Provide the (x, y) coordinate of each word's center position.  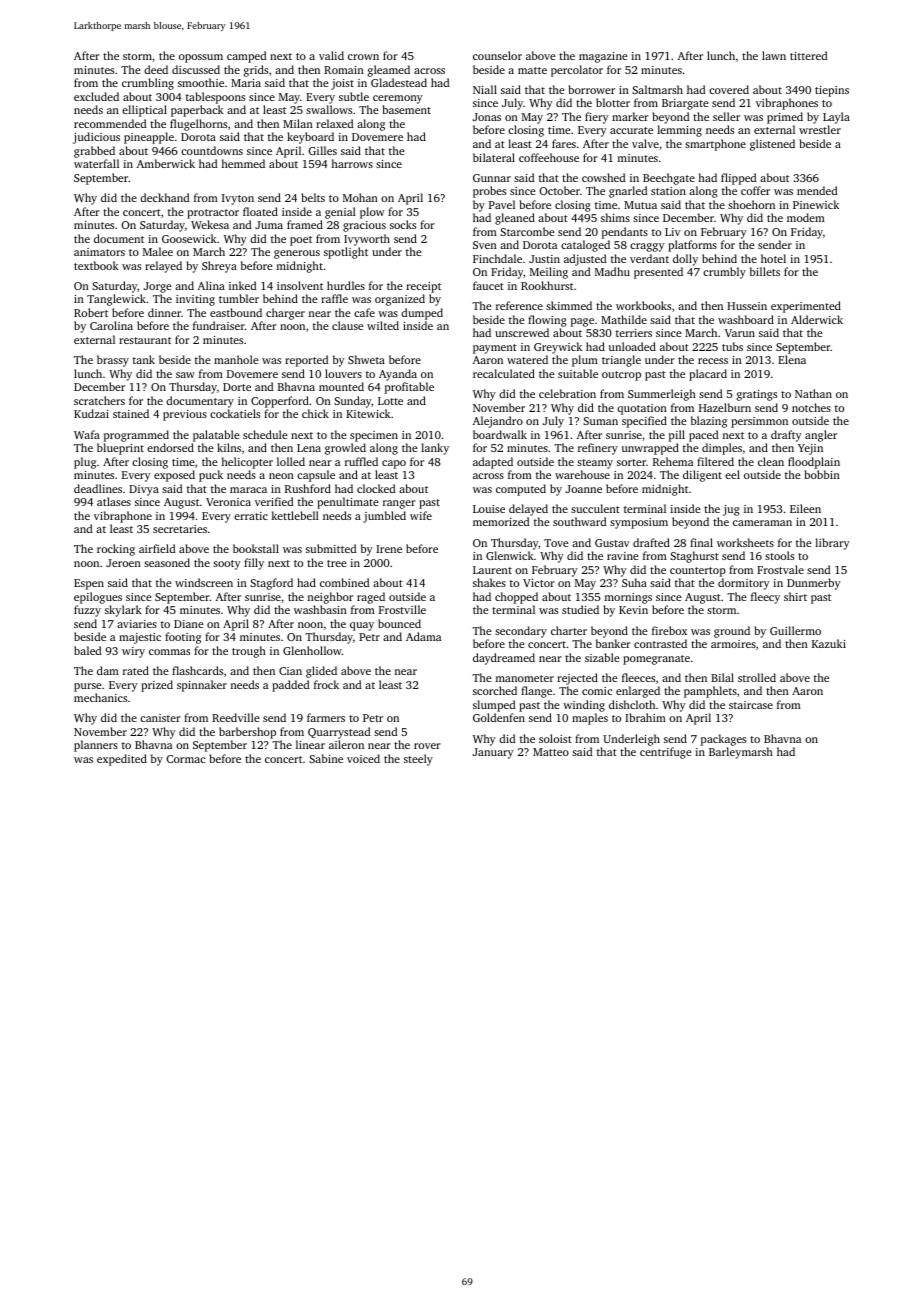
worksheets (745, 542)
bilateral (494, 157)
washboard (746, 319)
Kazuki (829, 643)
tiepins (832, 91)
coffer (755, 190)
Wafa (87, 434)
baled (87, 650)
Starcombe (527, 231)
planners (96, 746)
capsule (316, 476)
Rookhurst (547, 285)
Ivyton (238, 199)
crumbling (148, 84)
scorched (495, 690)
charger (285, 314)
